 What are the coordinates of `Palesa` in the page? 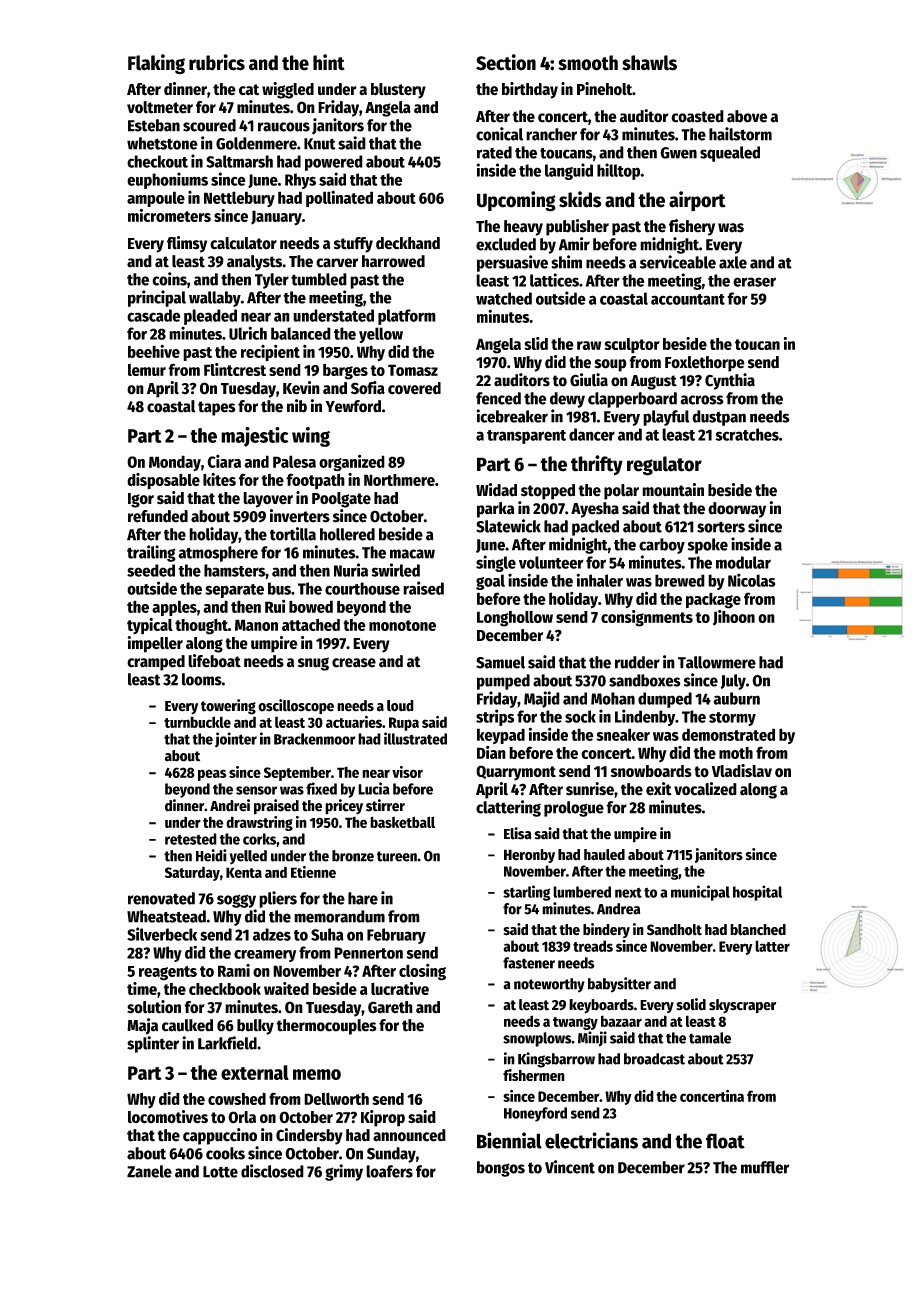 It's located at (294, 461).
